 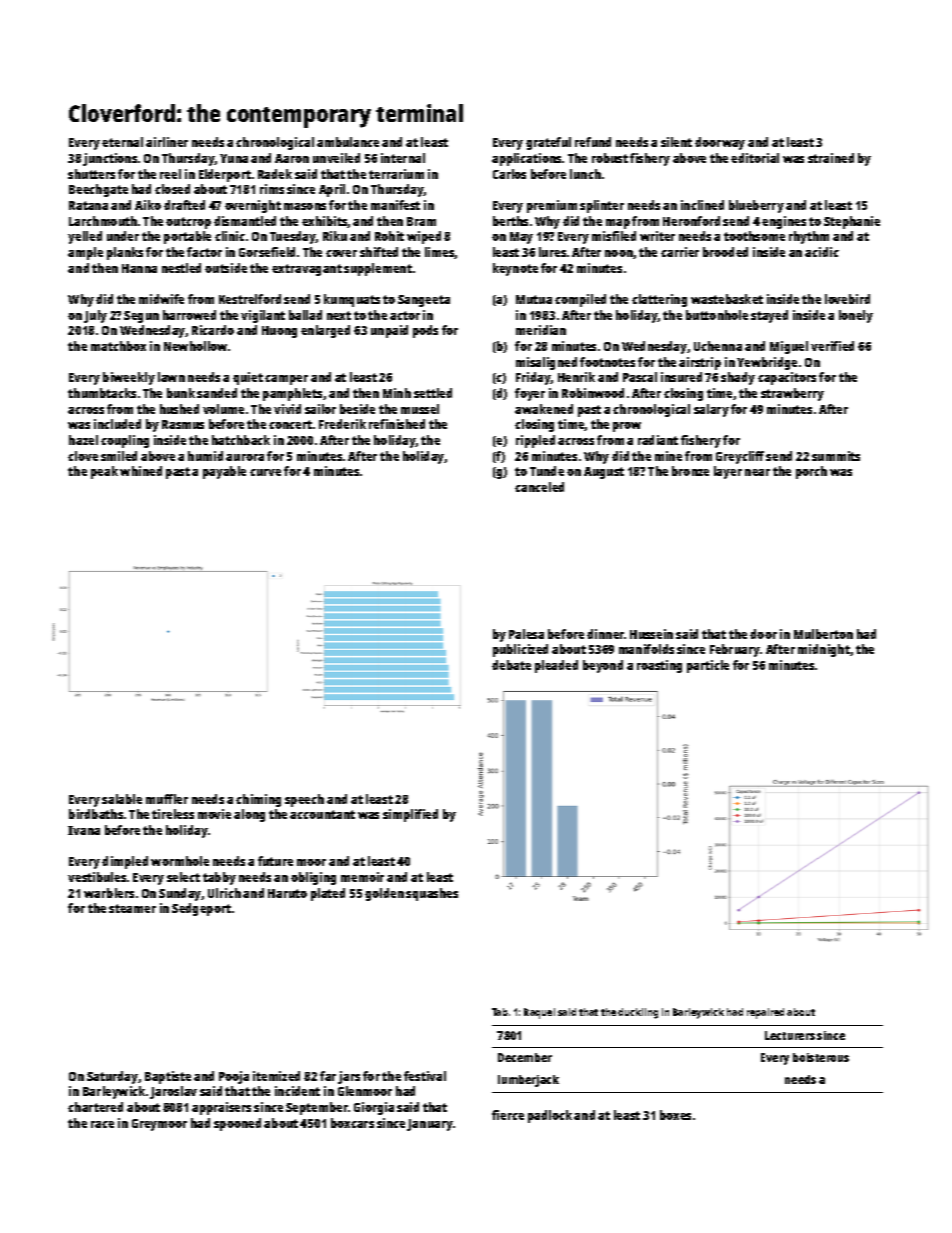 I want to click on ambulance, so click(x=348, y=142).
